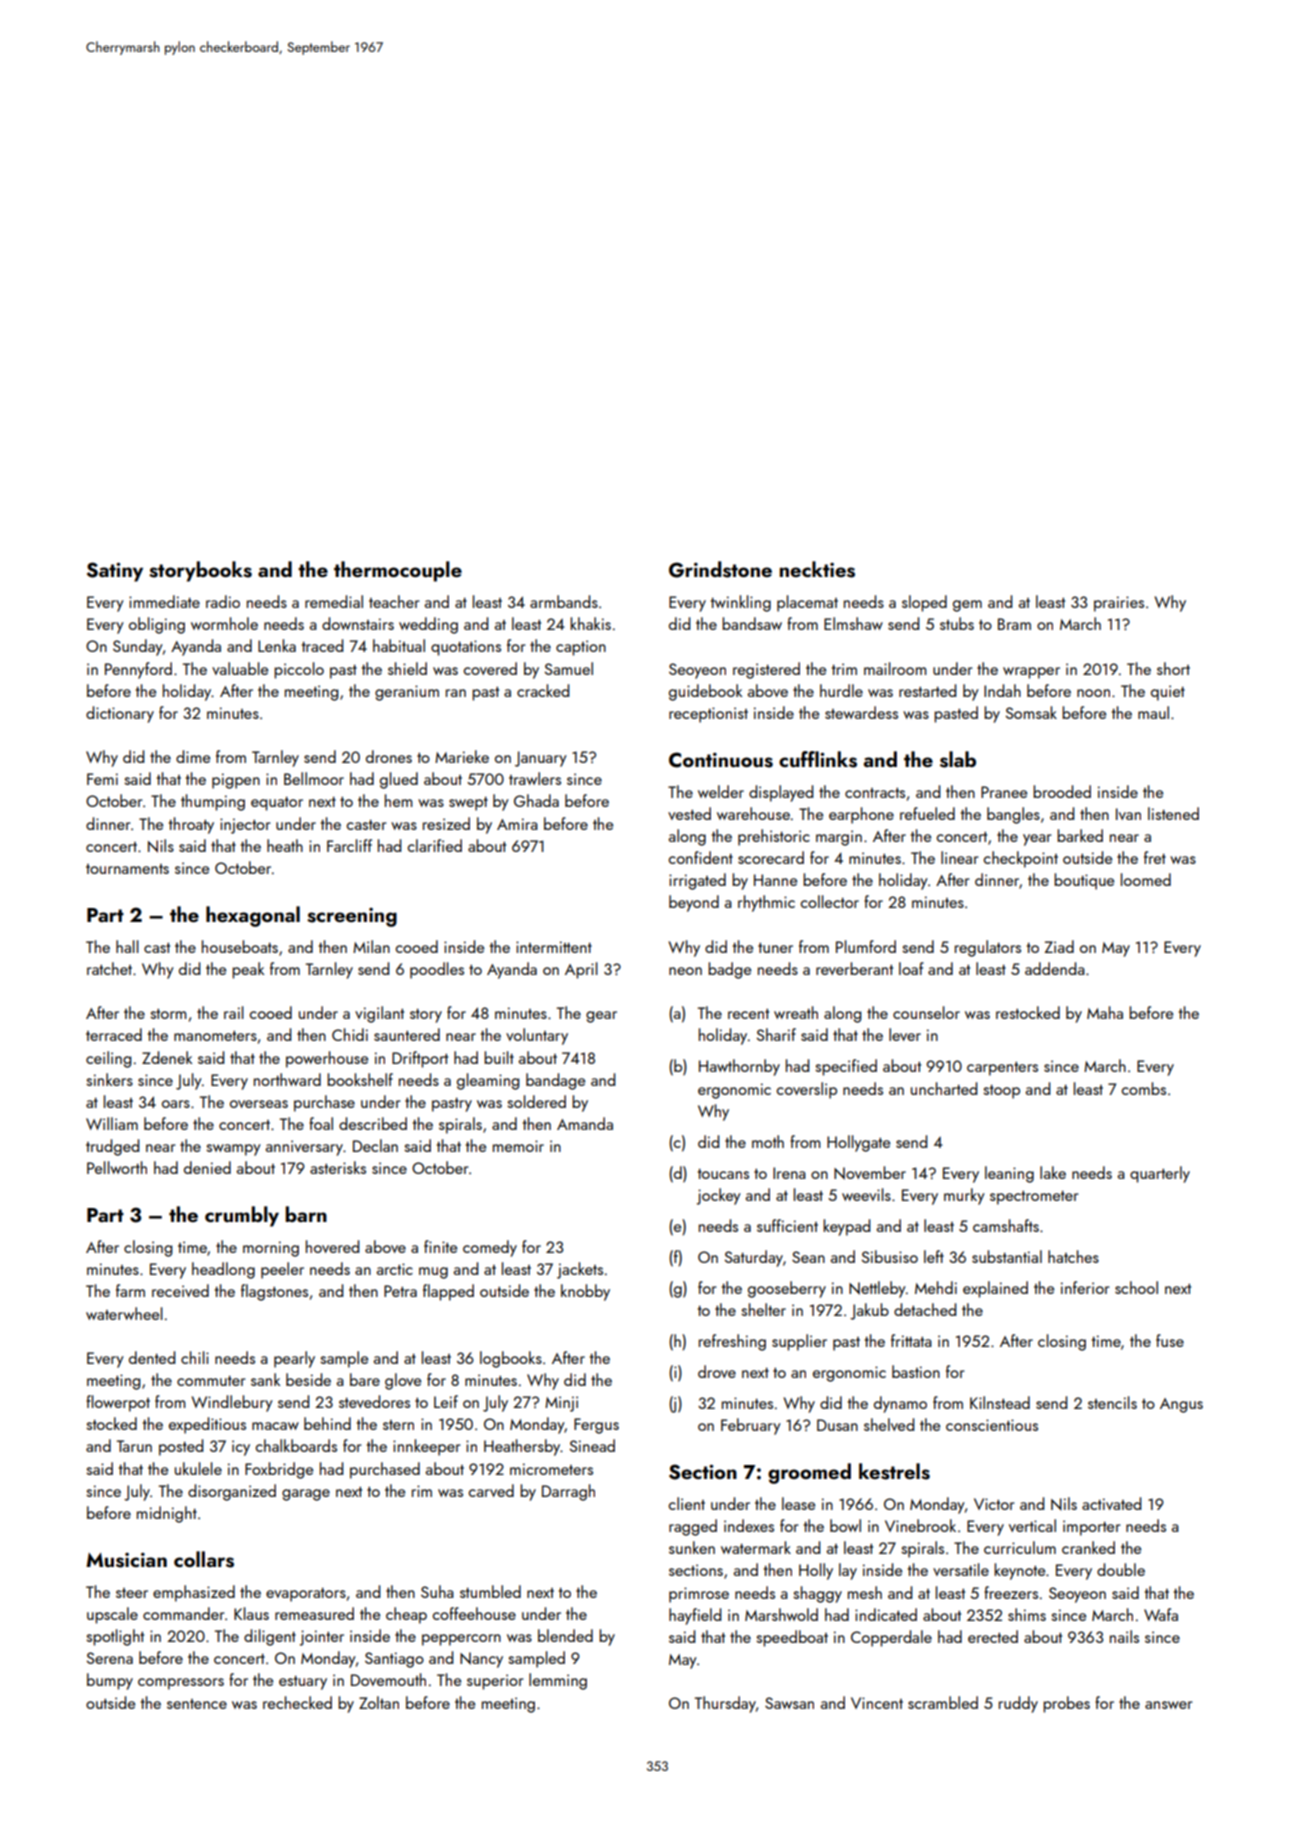  Describe the element at coordinates (108, 1059) in the page. I see `ceiling` at that location.
